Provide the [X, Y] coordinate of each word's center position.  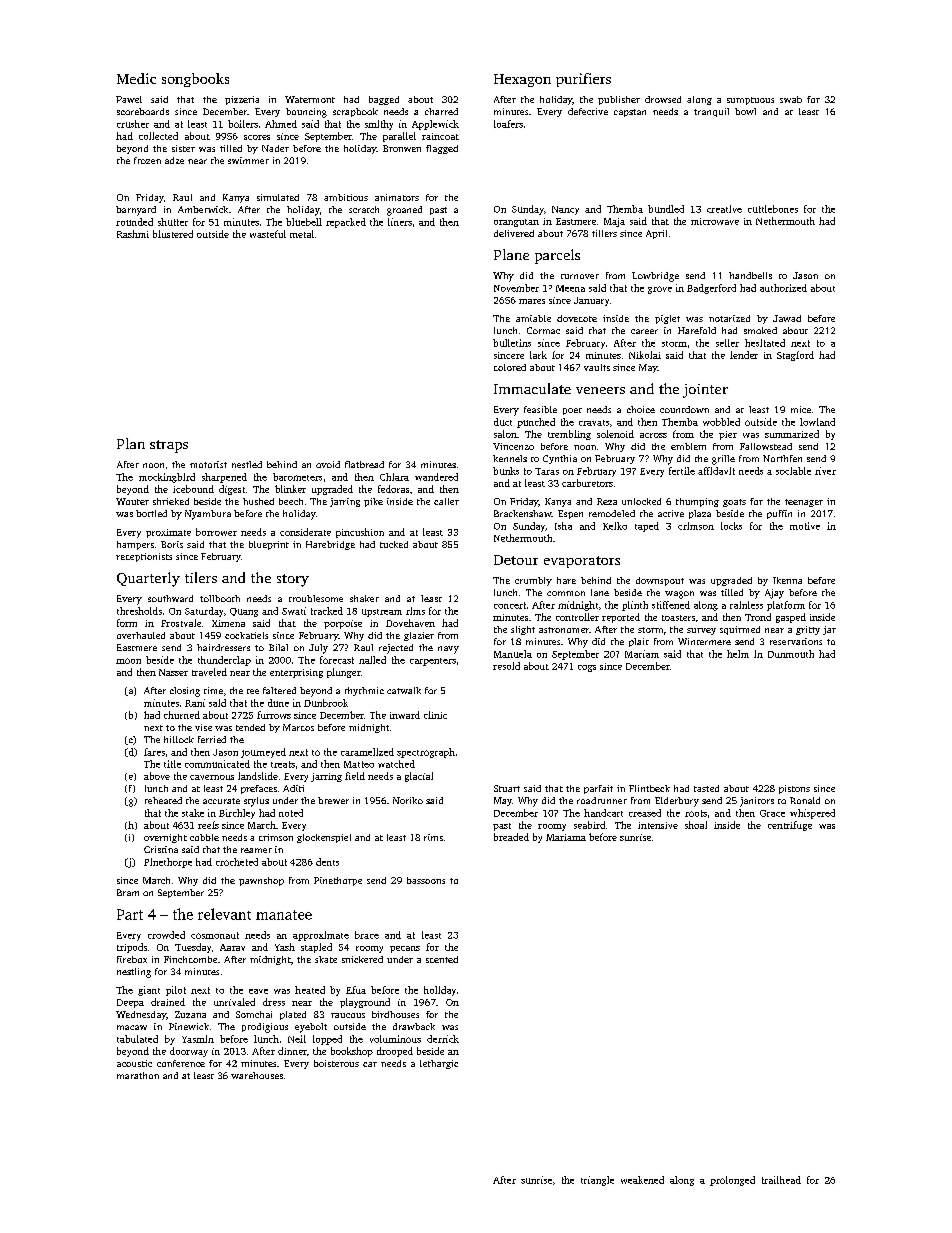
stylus [256, 802]
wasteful [268, 234]
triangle [597, 1181]
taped [647, 527]
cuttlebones [773, 209]
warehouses [257, 1075]
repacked [346, 223]
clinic [435, 715]
